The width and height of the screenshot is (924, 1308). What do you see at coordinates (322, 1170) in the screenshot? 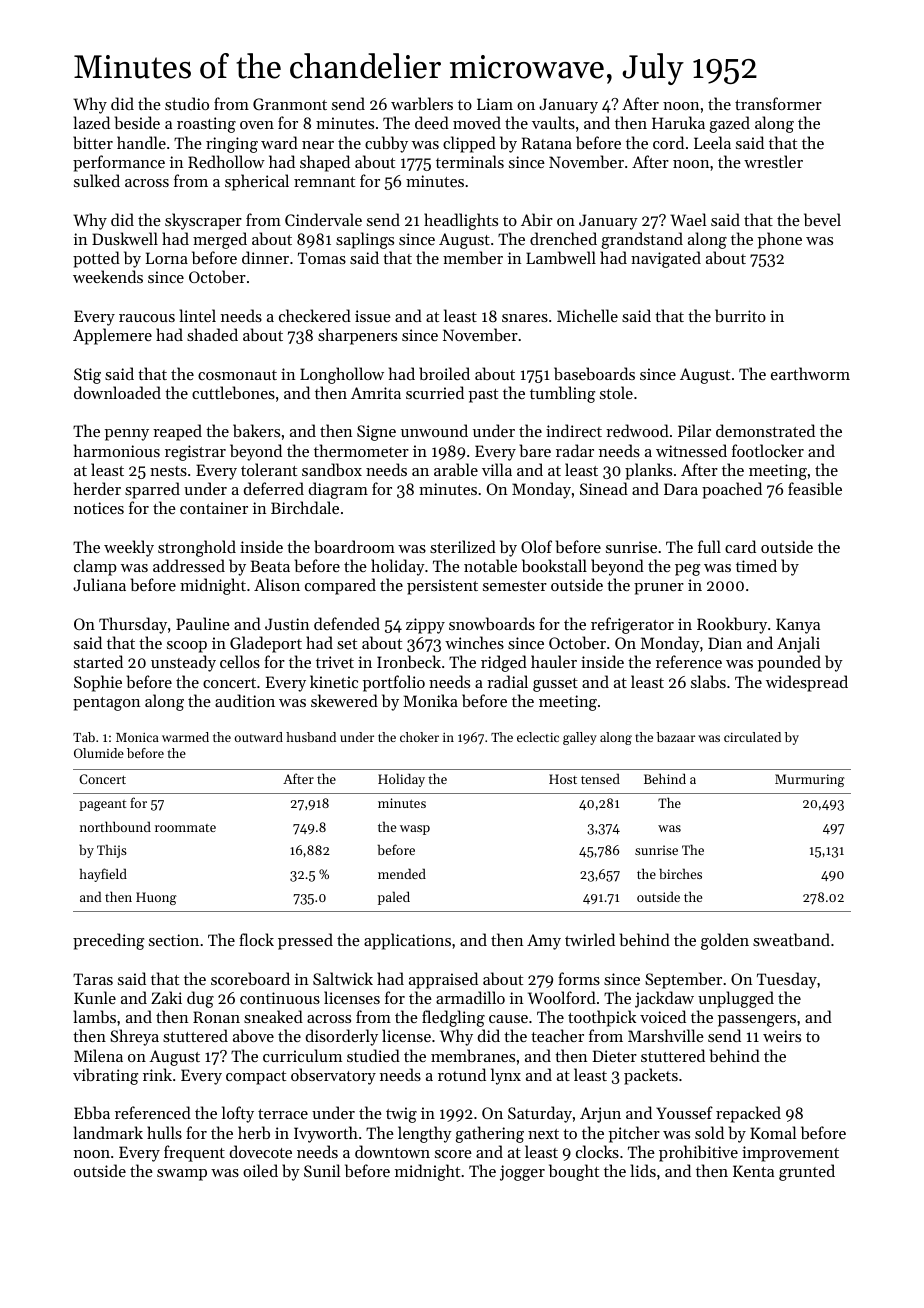
I see `Sunil` at bounding box center [322, 1170].
